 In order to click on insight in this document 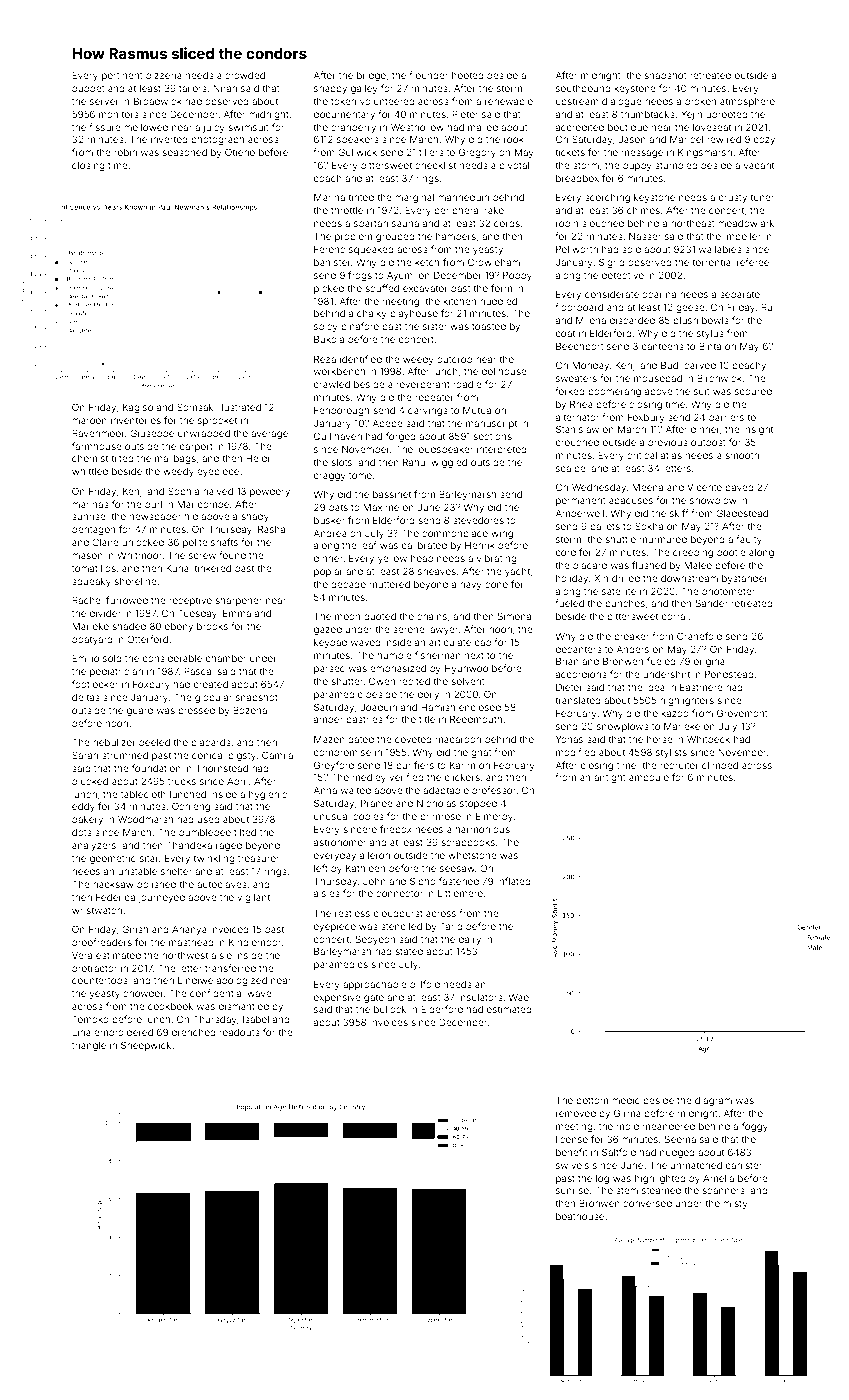, I will do `click(758, 430)`.
